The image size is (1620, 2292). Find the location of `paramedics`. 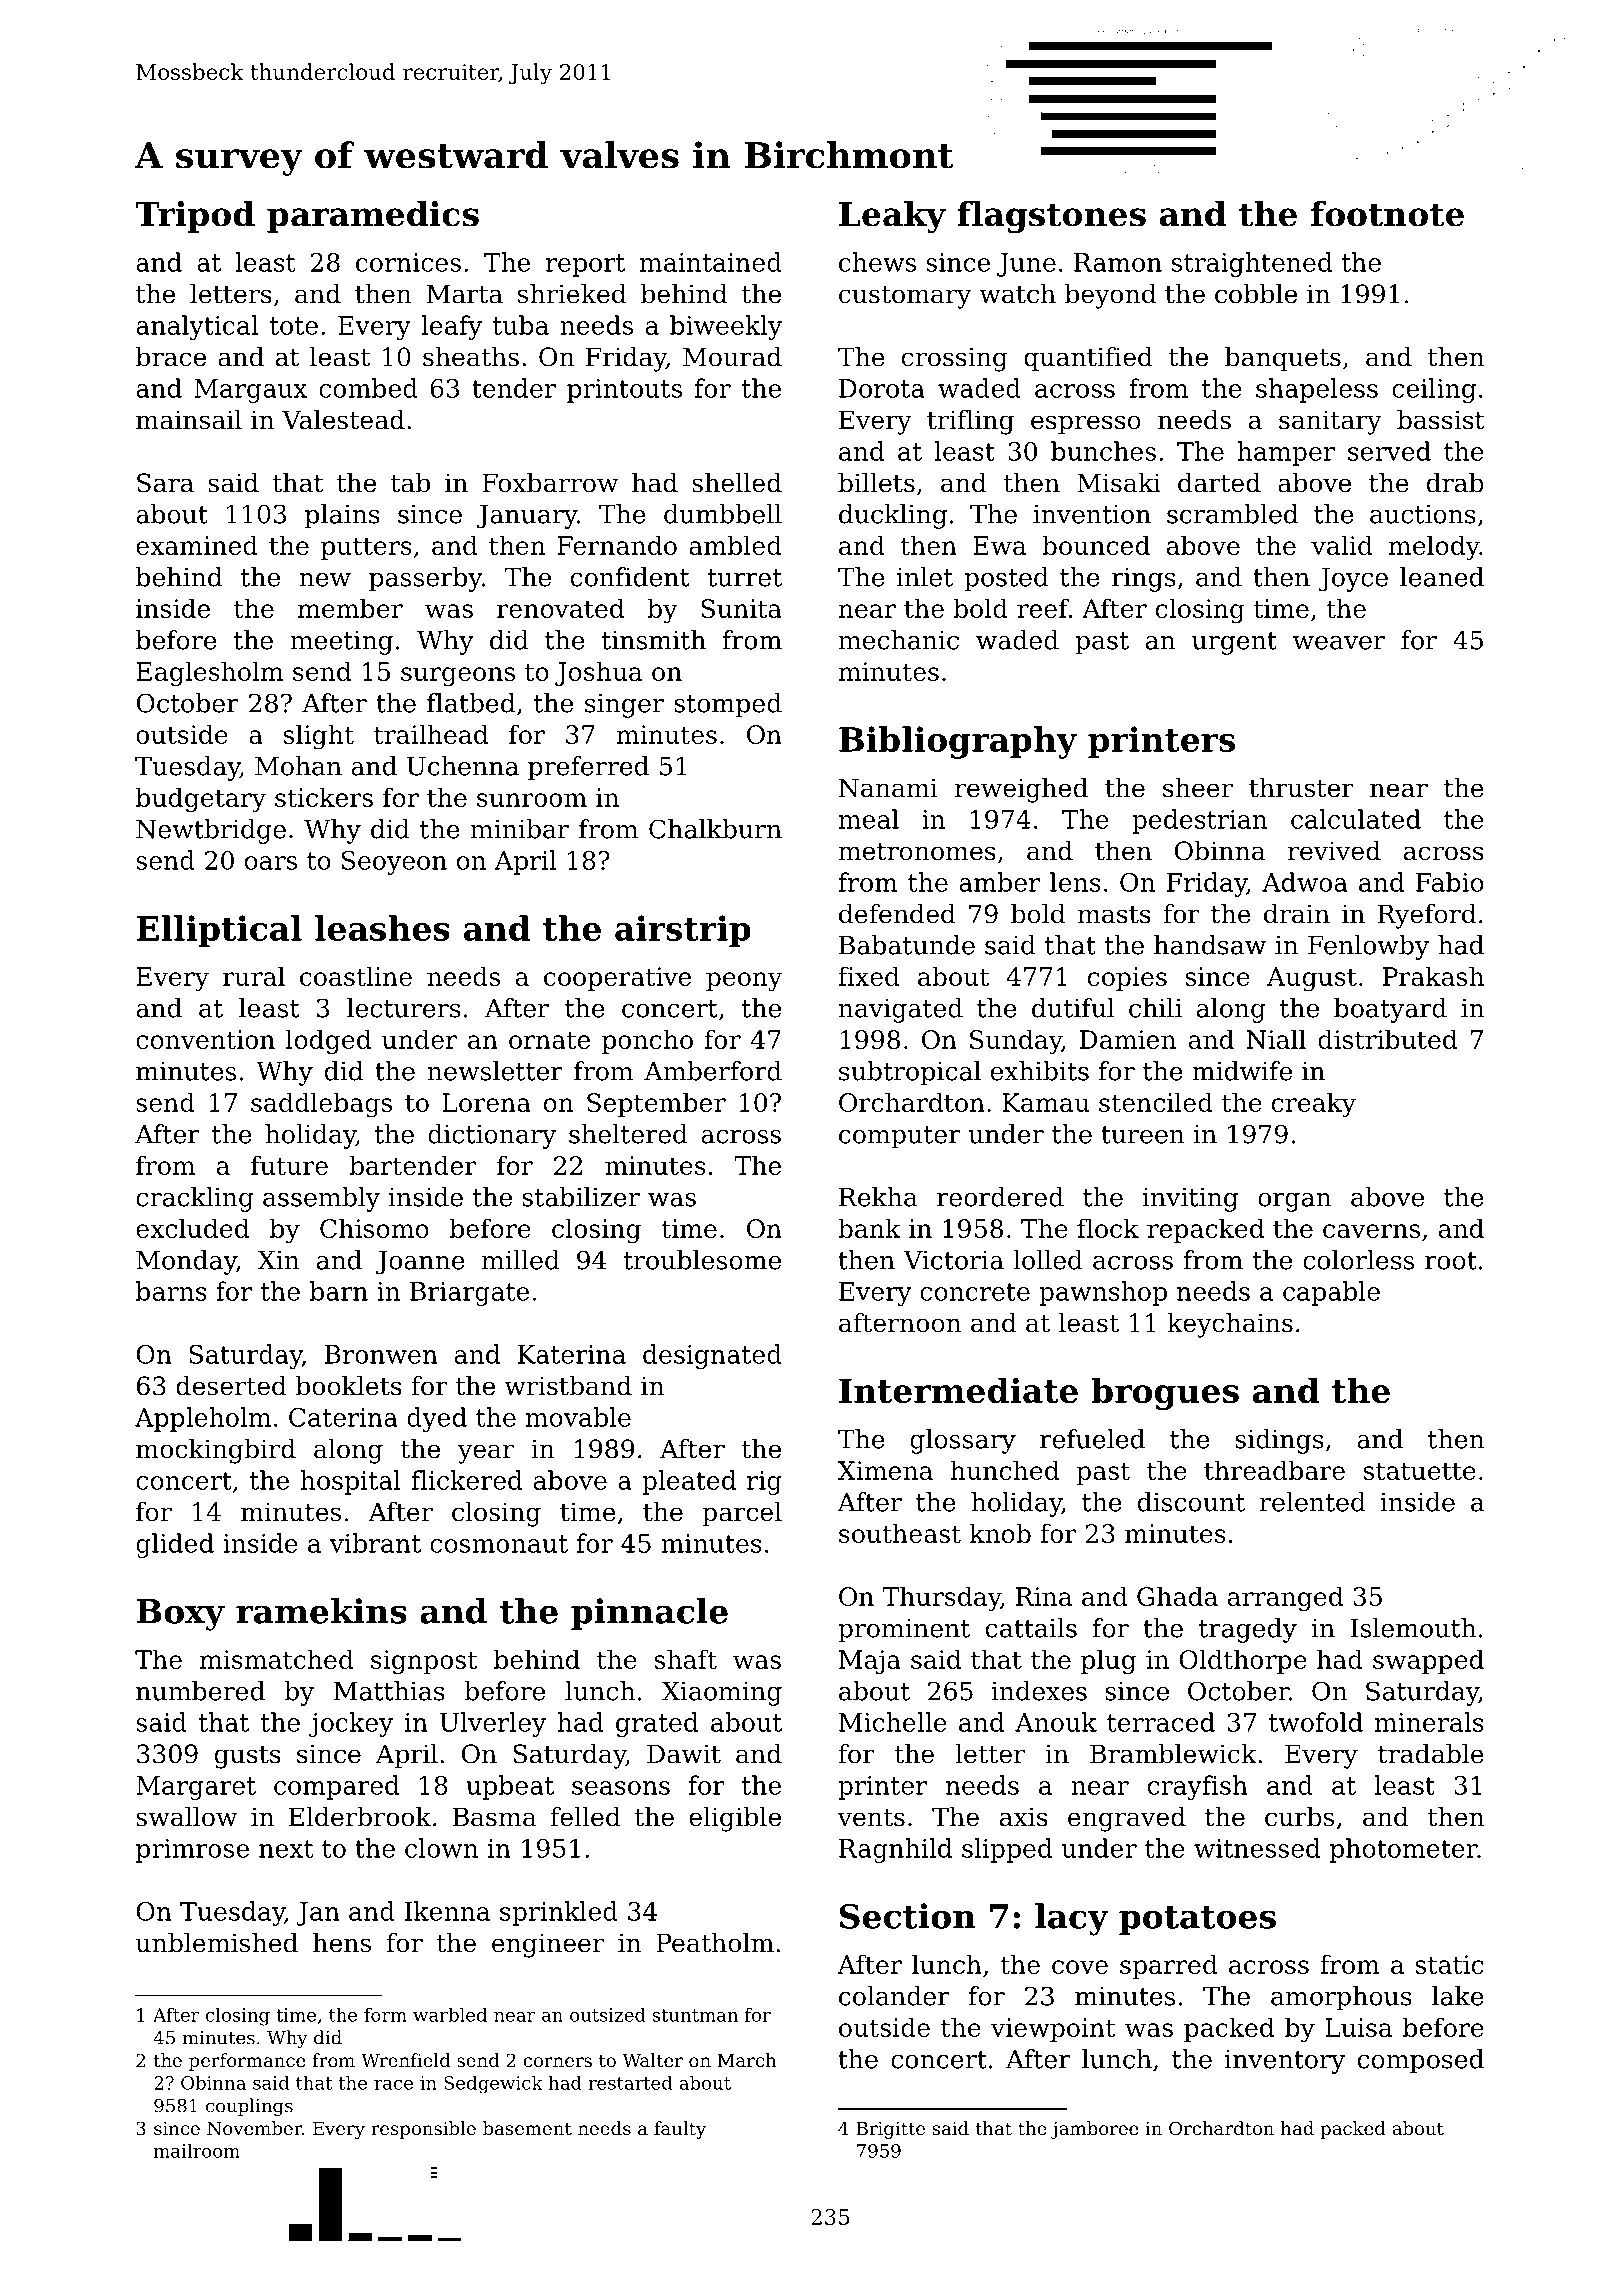

paramedics is located at coordinates (373, 217).
